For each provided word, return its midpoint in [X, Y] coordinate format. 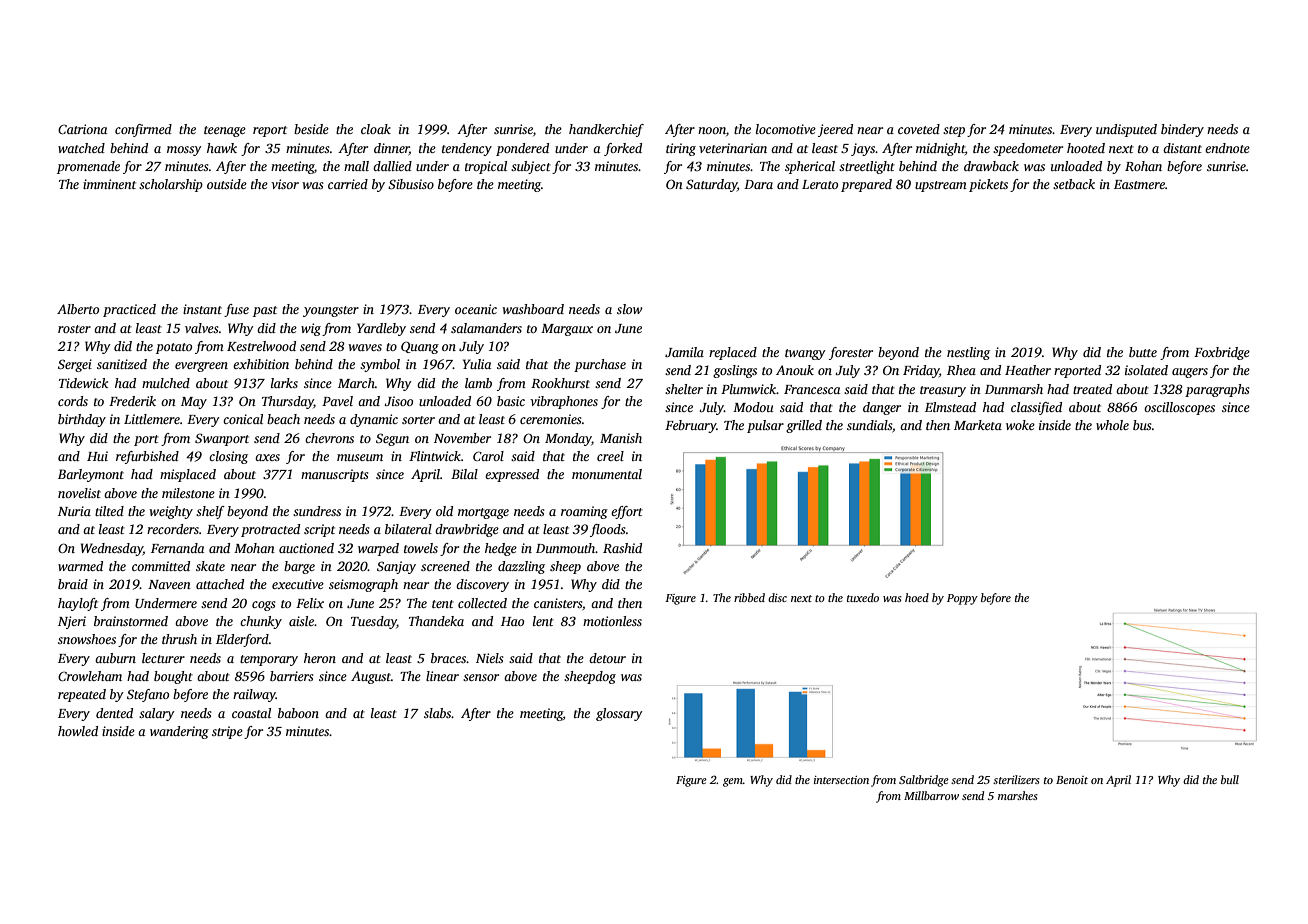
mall [356, 166]
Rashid [622, 548]
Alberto [78, 309]
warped [378, 549]
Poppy [962, 599]
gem [733, 782]
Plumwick [749, 389]
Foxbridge [1222, 353]
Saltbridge [924, 781]
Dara [758, 184]
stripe [227, 732]
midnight [940, 149]
